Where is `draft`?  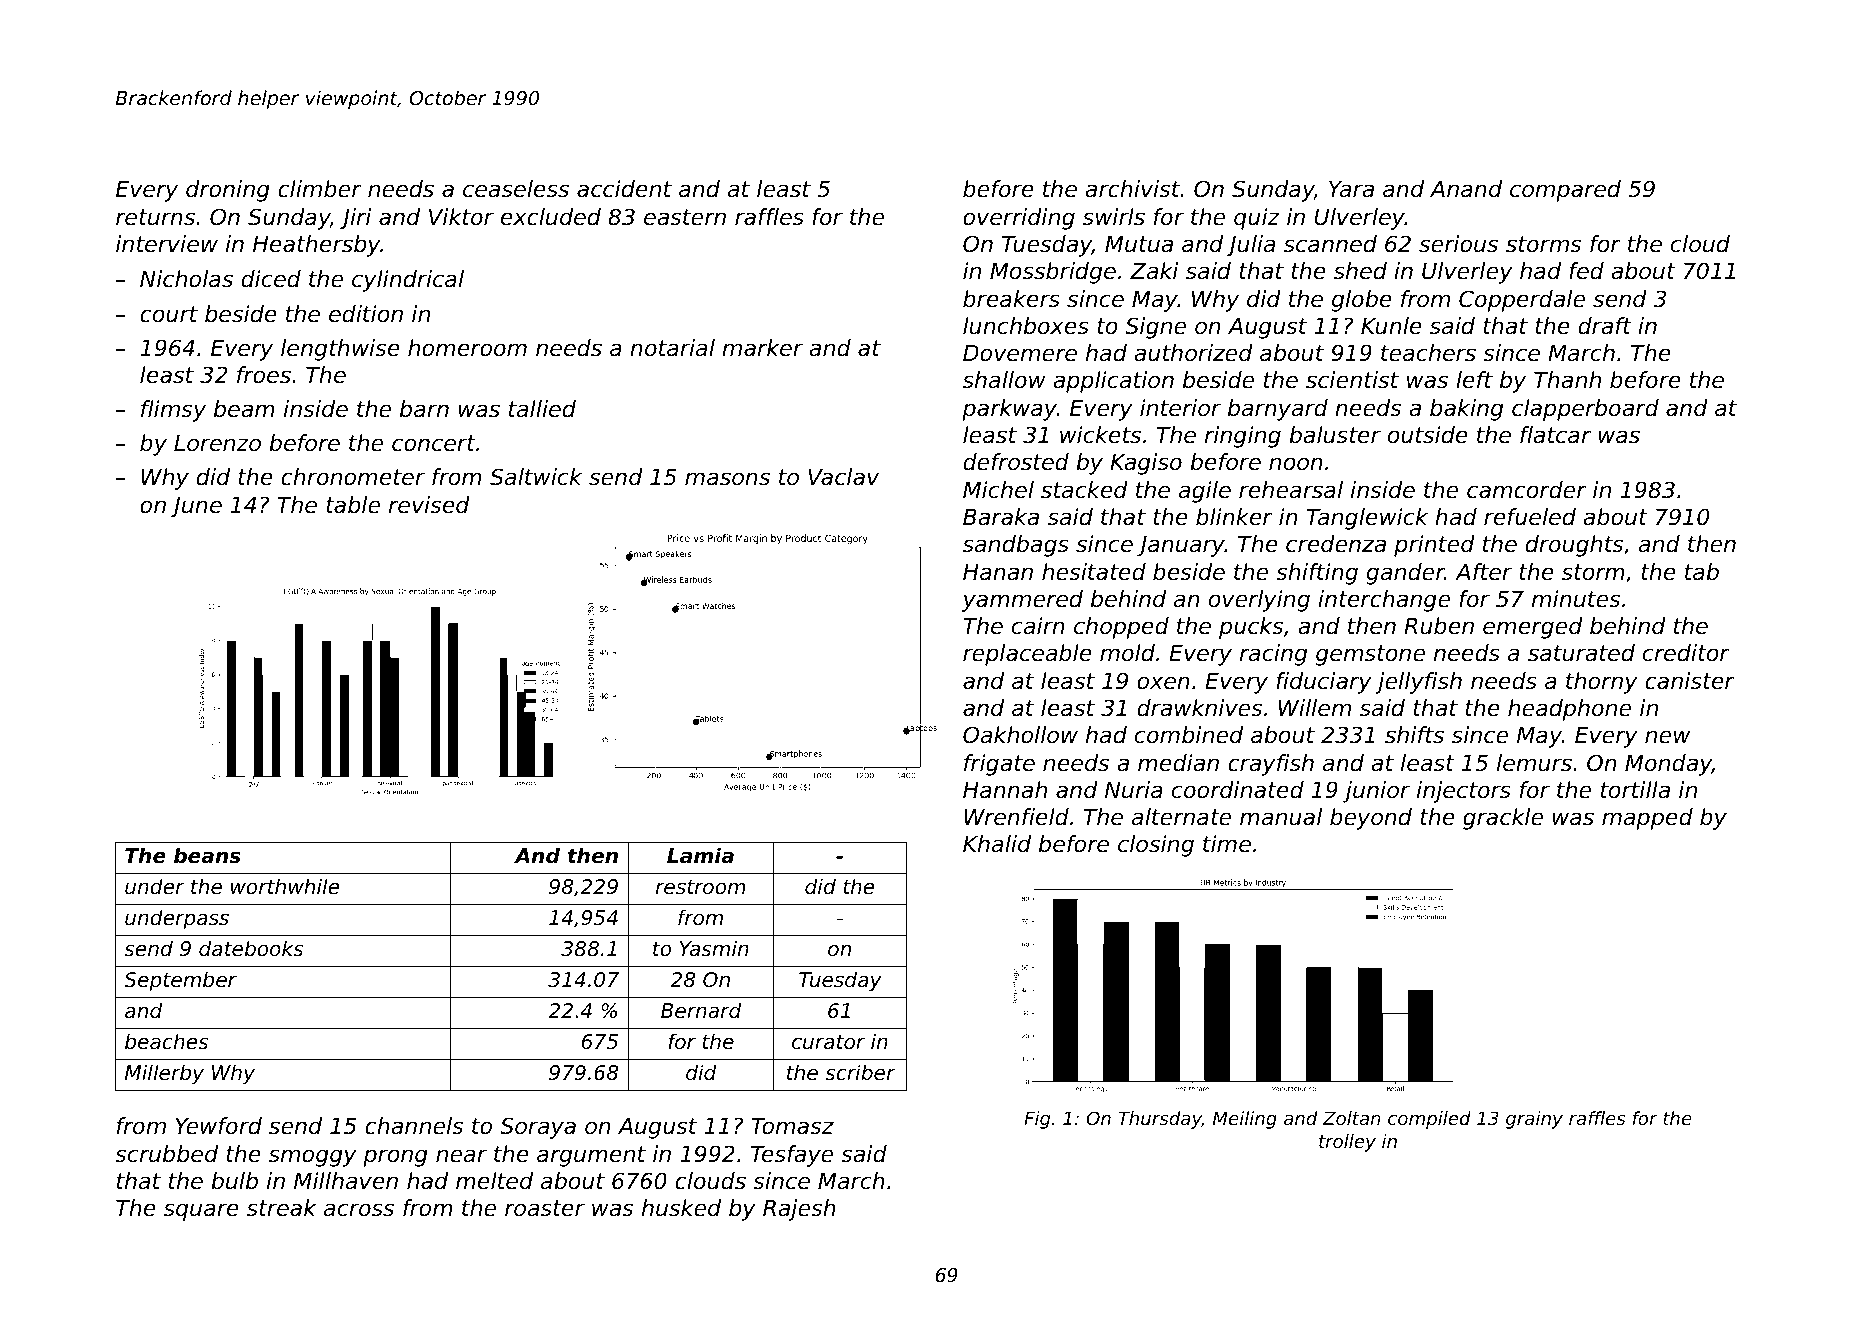 draft is located at coordinates (1605, 326).
